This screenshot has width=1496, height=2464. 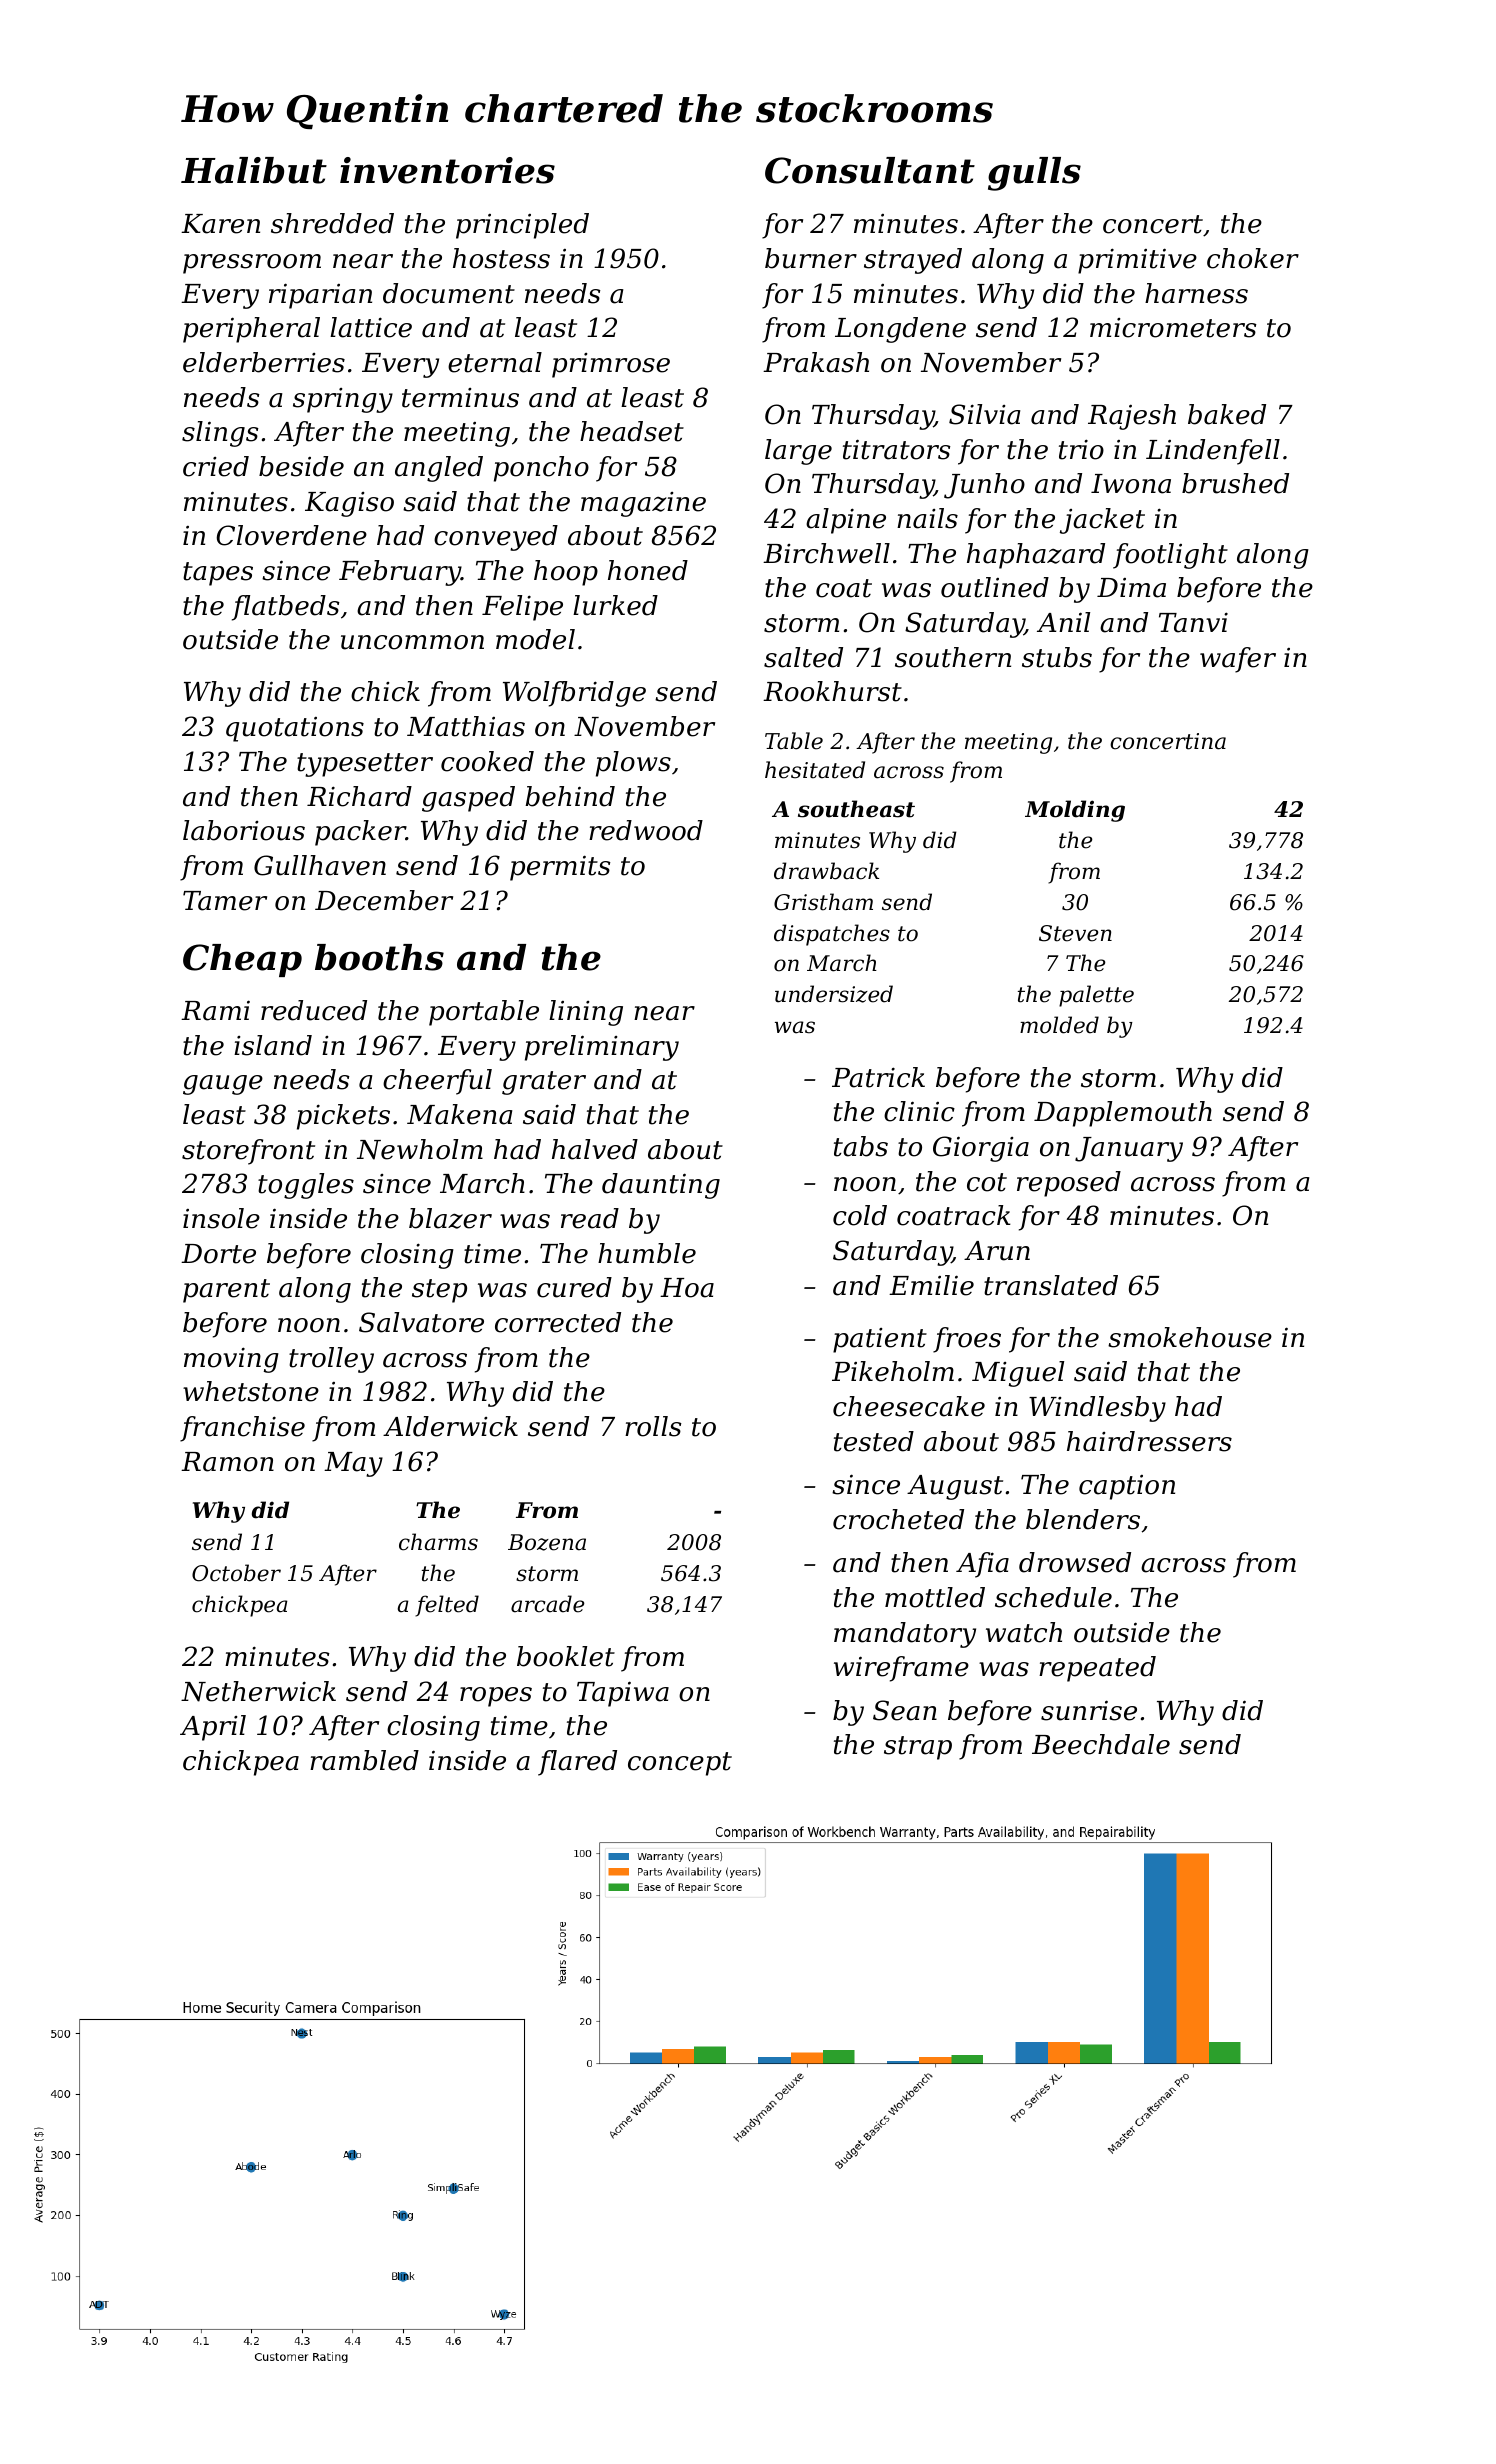 I want to click on Halibut, so click(x=254, y=170).
